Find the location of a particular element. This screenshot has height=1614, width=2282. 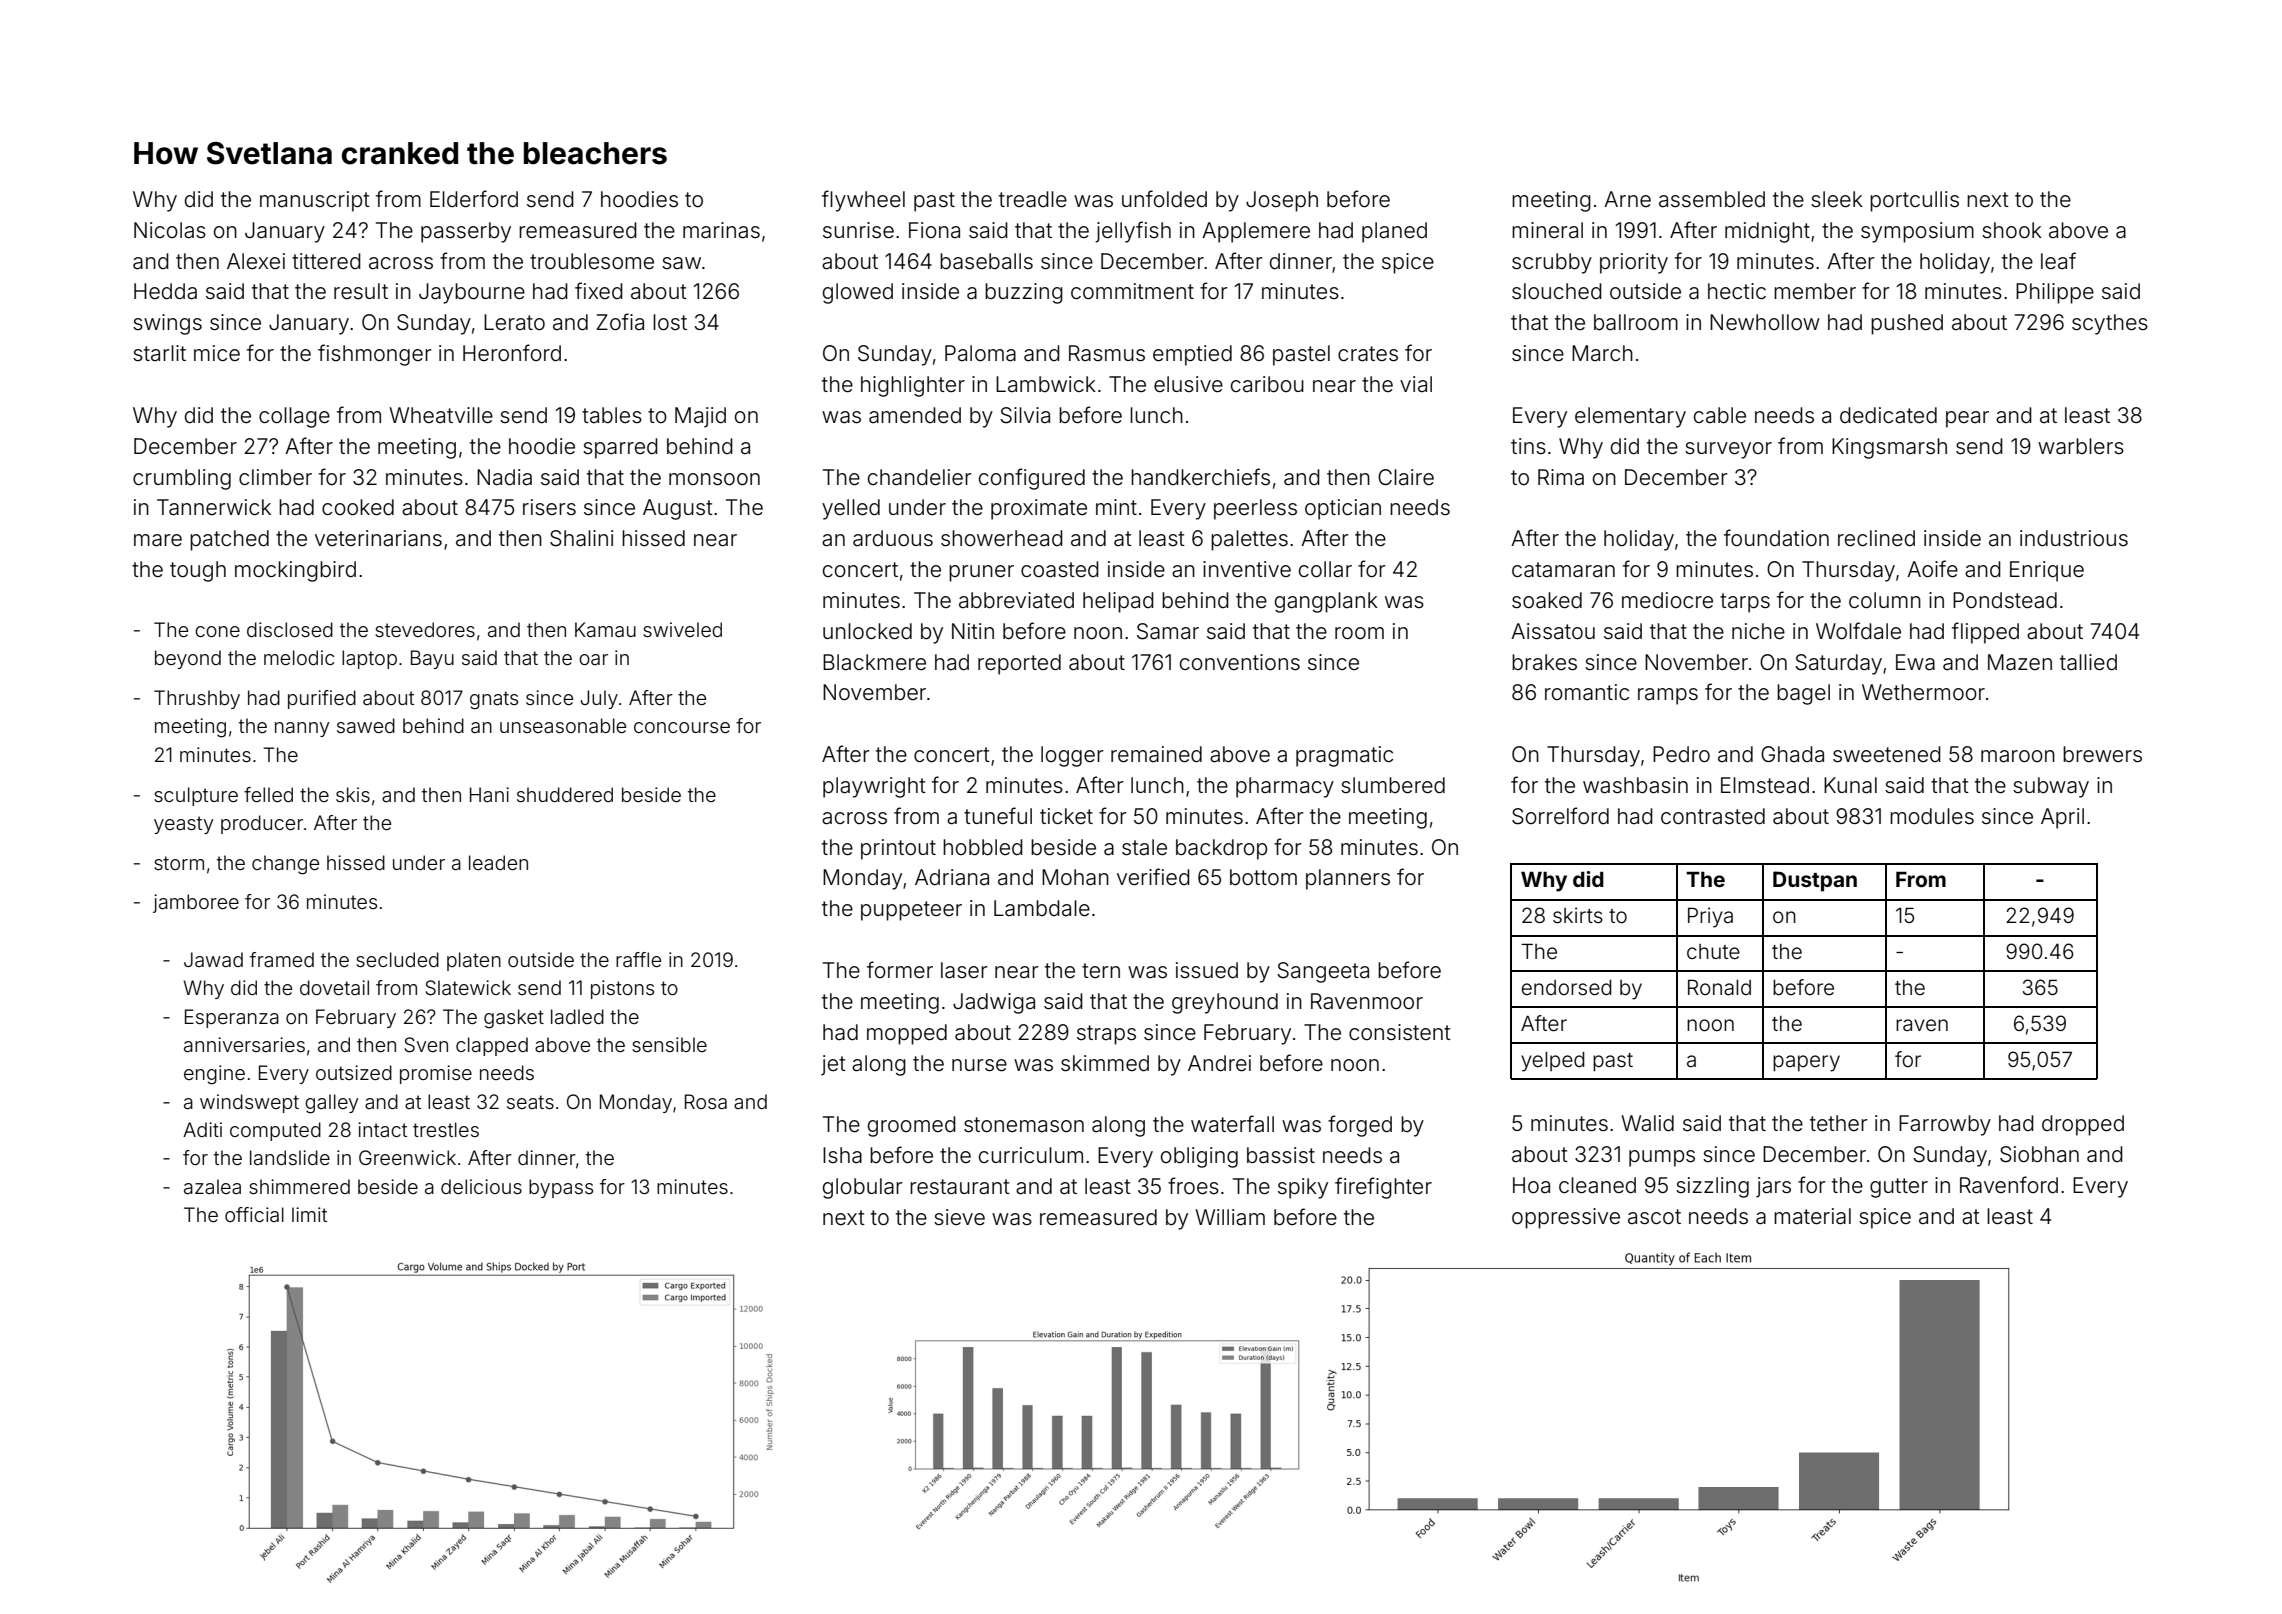

Nicolas is located at coordinates (170, 230).
